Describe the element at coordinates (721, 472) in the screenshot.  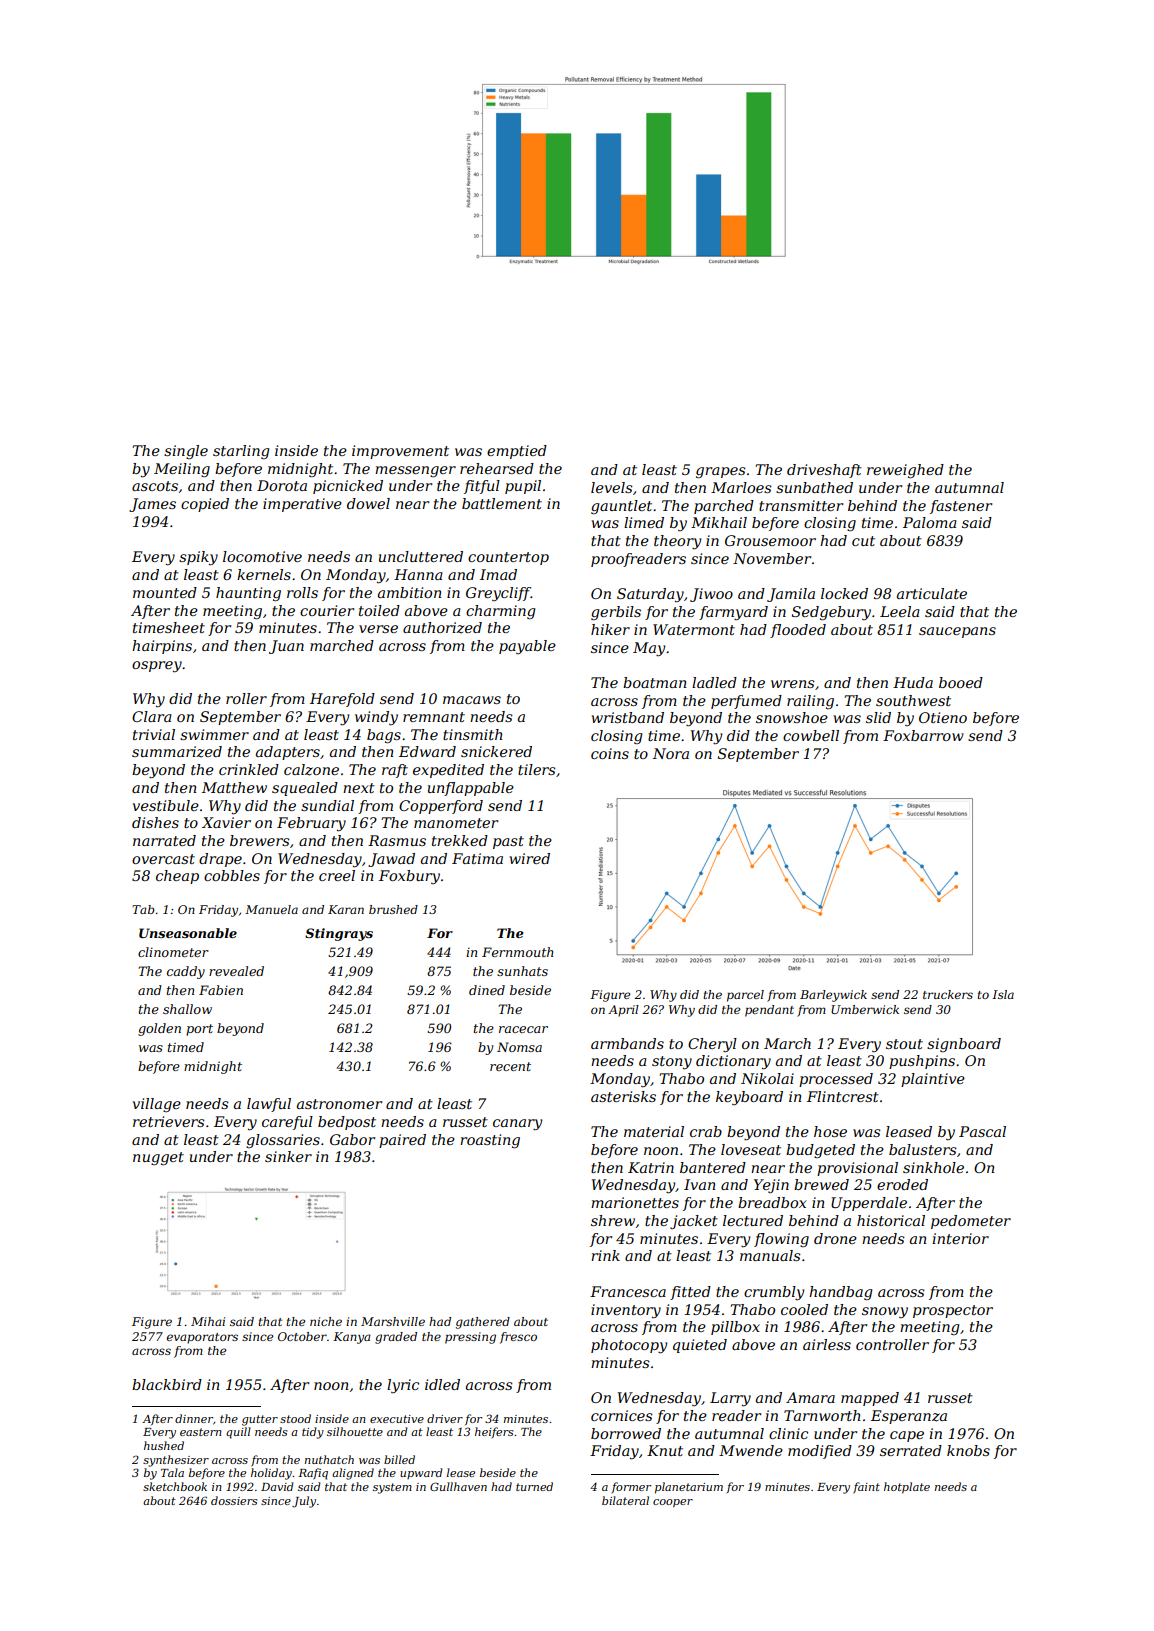
I see `grapes` at that location.
